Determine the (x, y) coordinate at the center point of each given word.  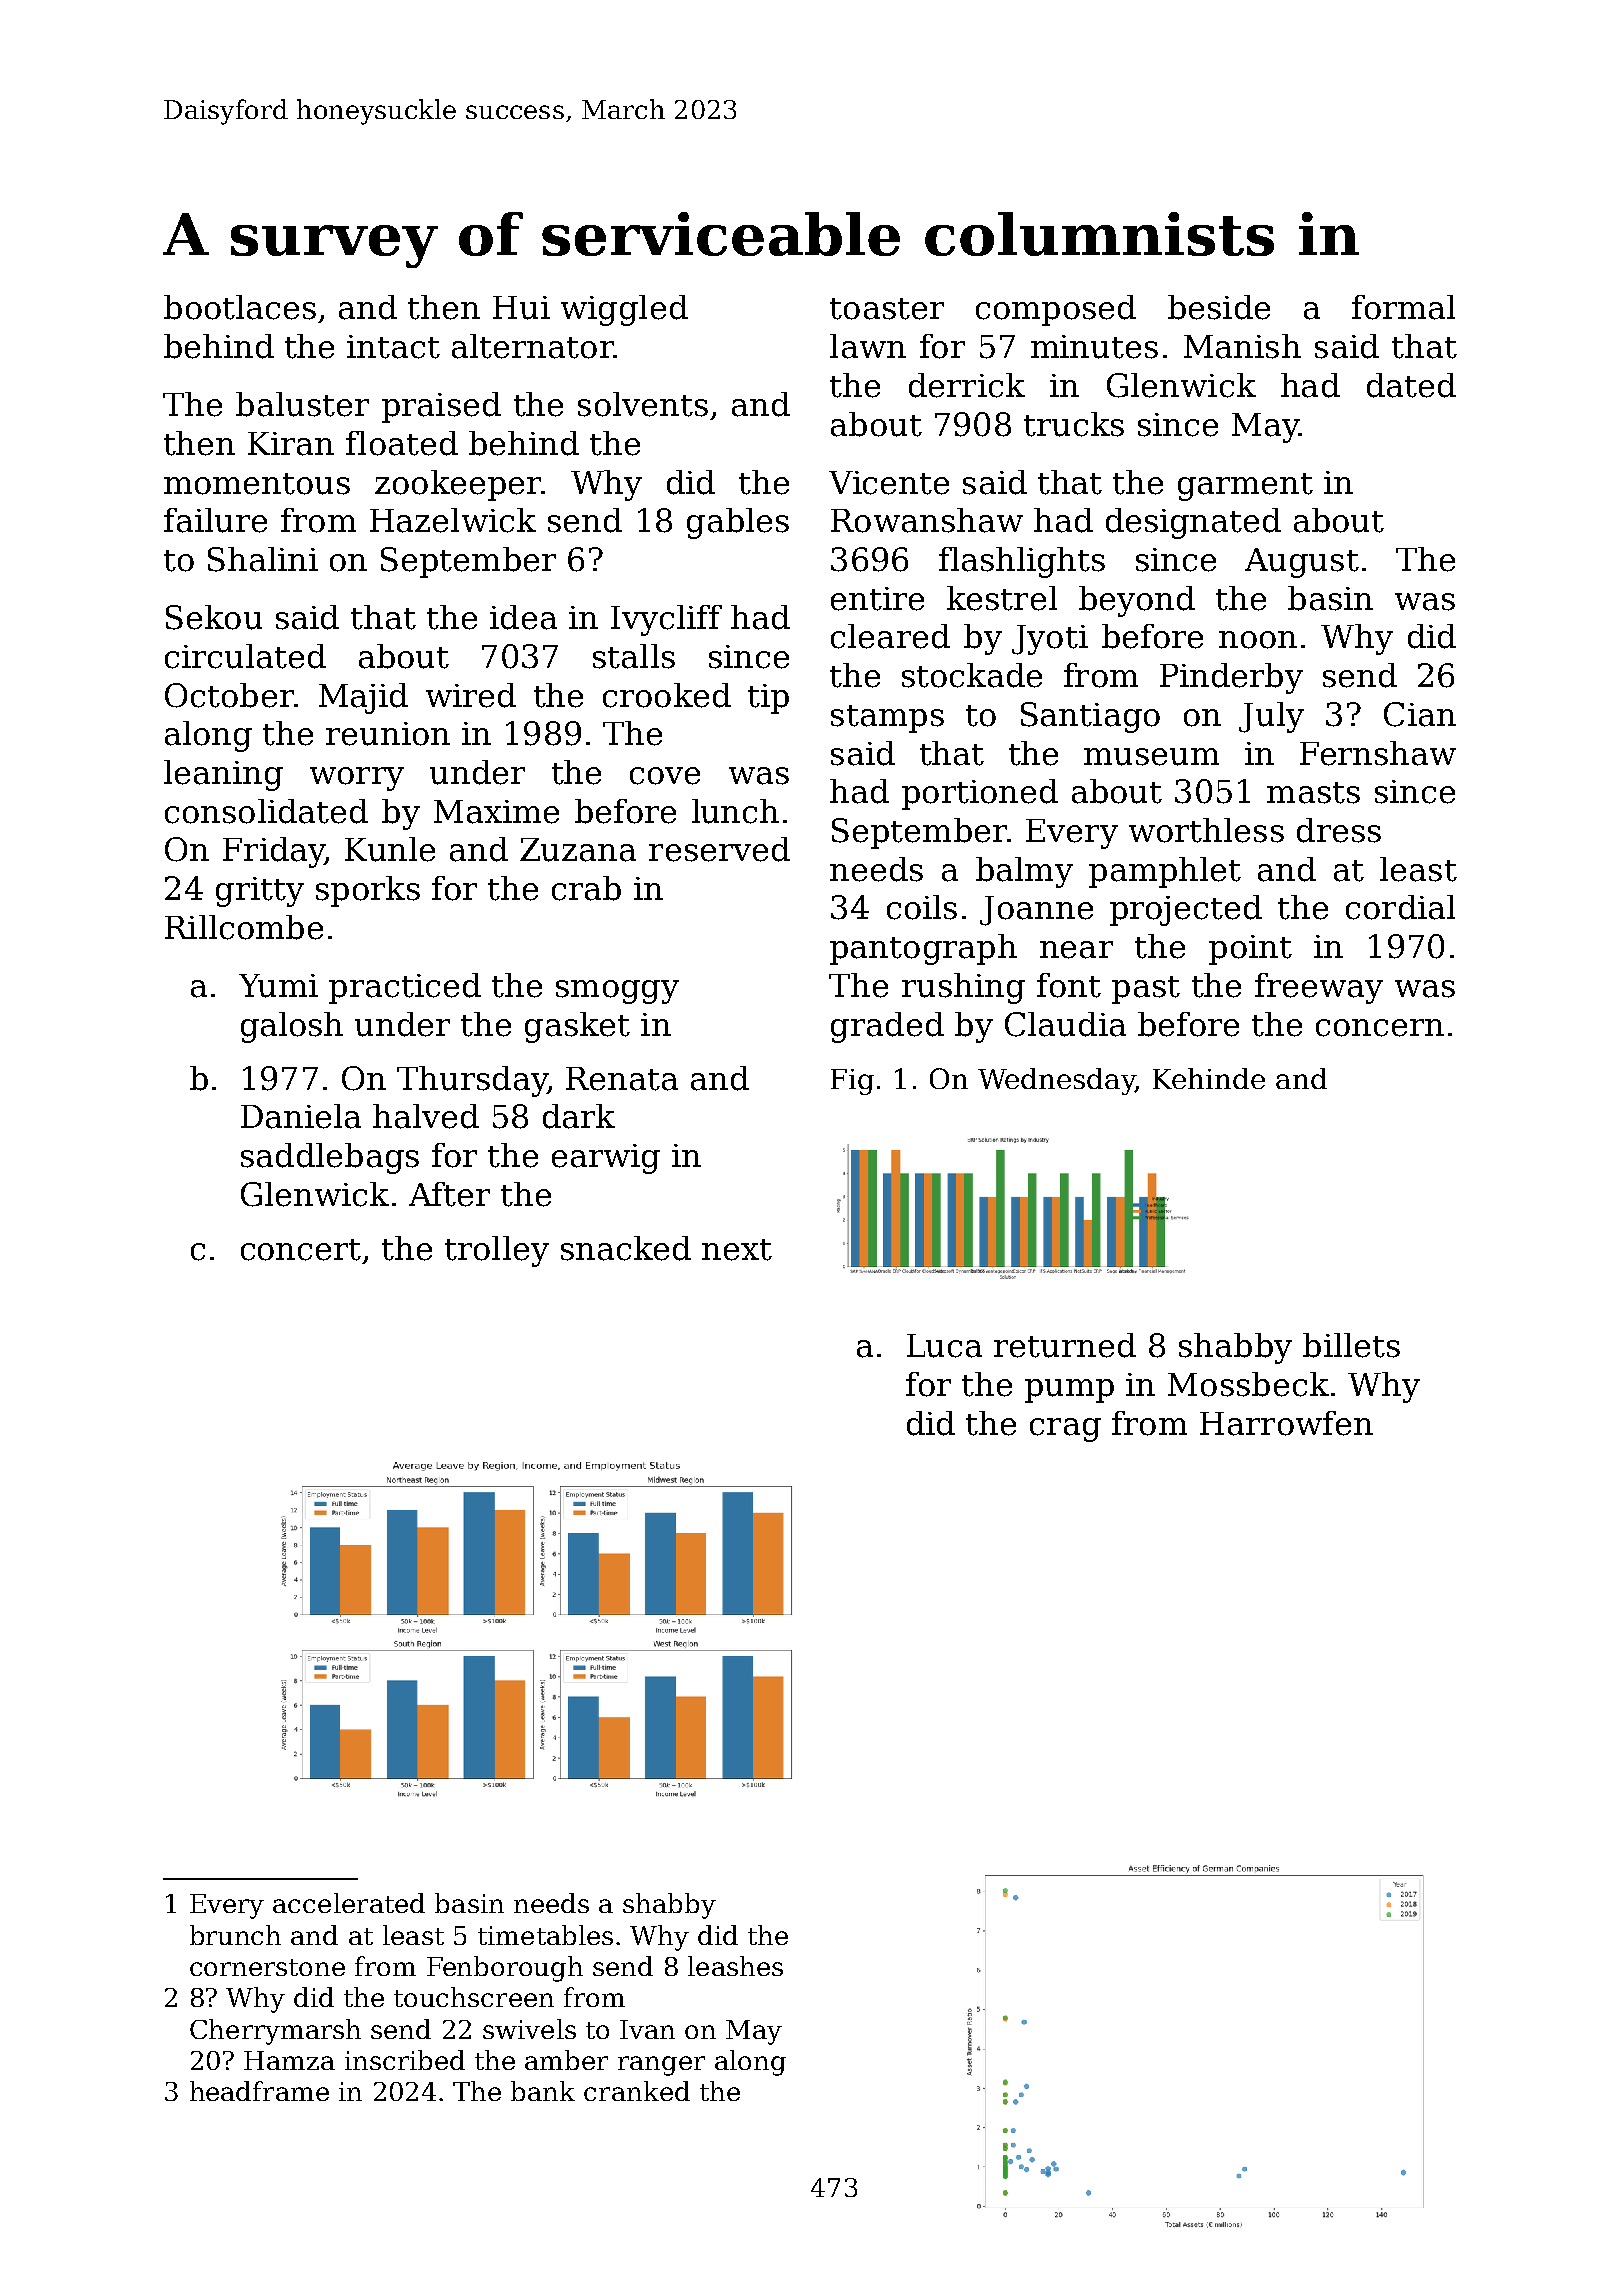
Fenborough (505, 1969)
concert (301, 1250)
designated (1193, 523)
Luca (944, 1346)
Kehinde (1209, 1078)
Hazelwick (453, 520)
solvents (643, 404)
